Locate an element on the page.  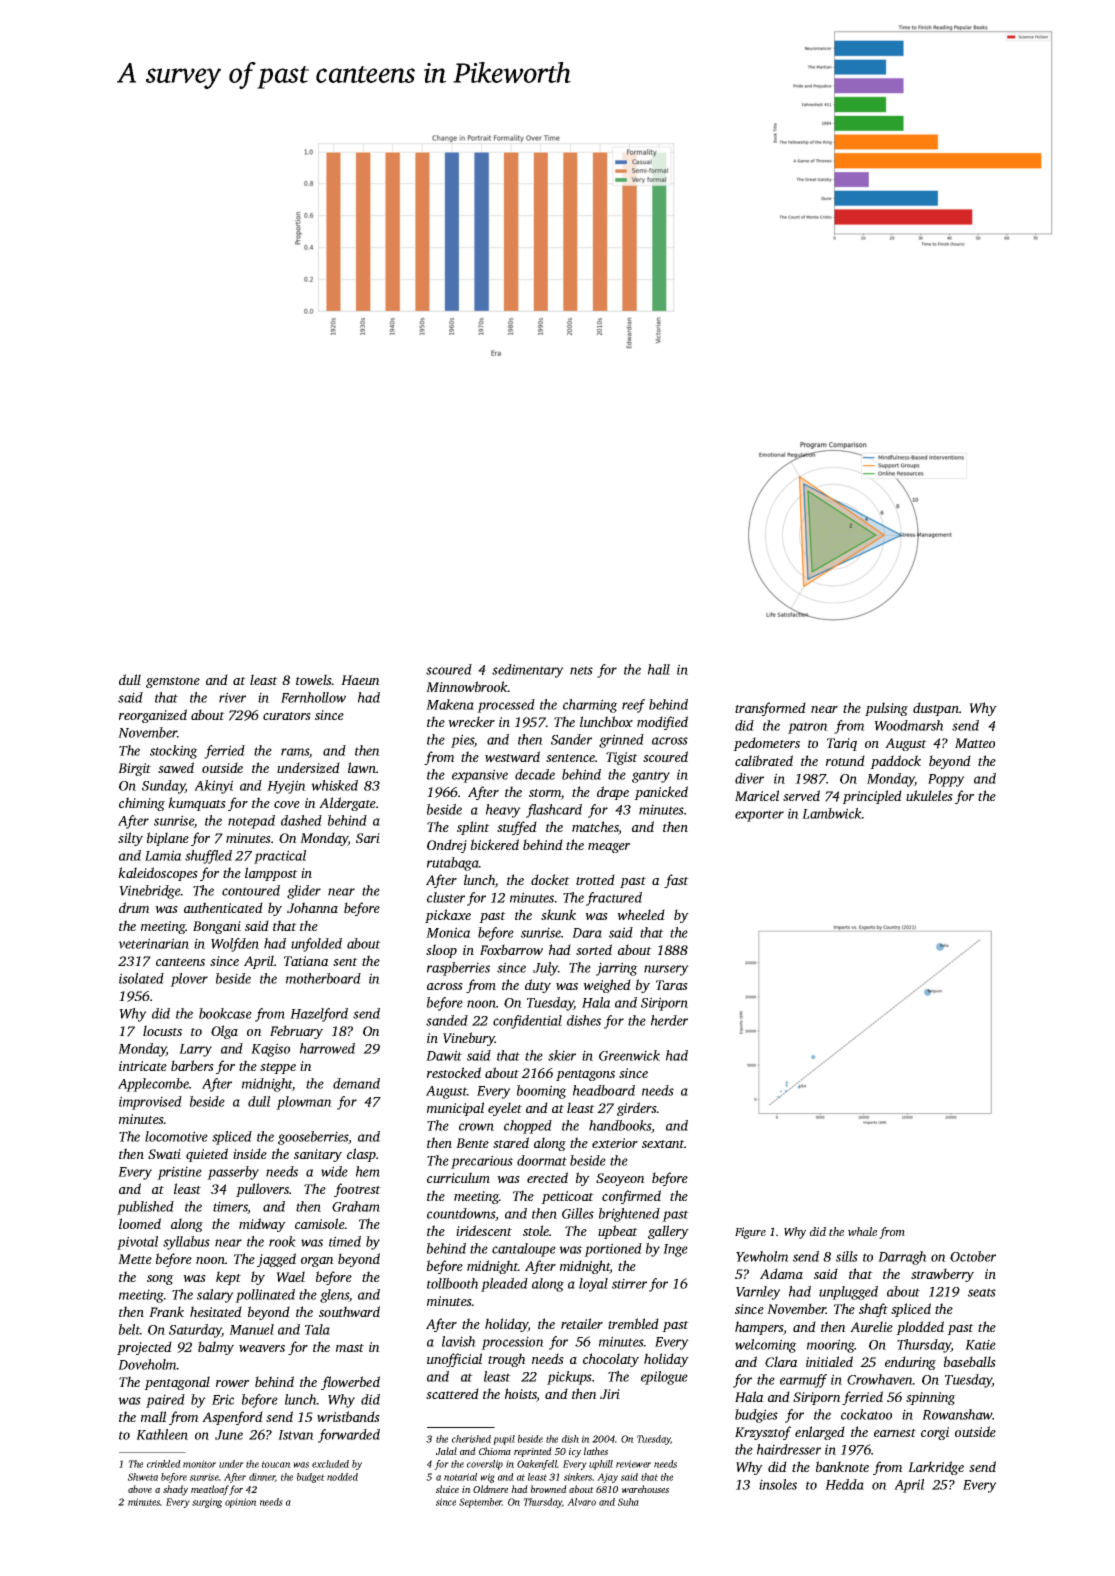
mast is located at coordinates (350, 1348).
